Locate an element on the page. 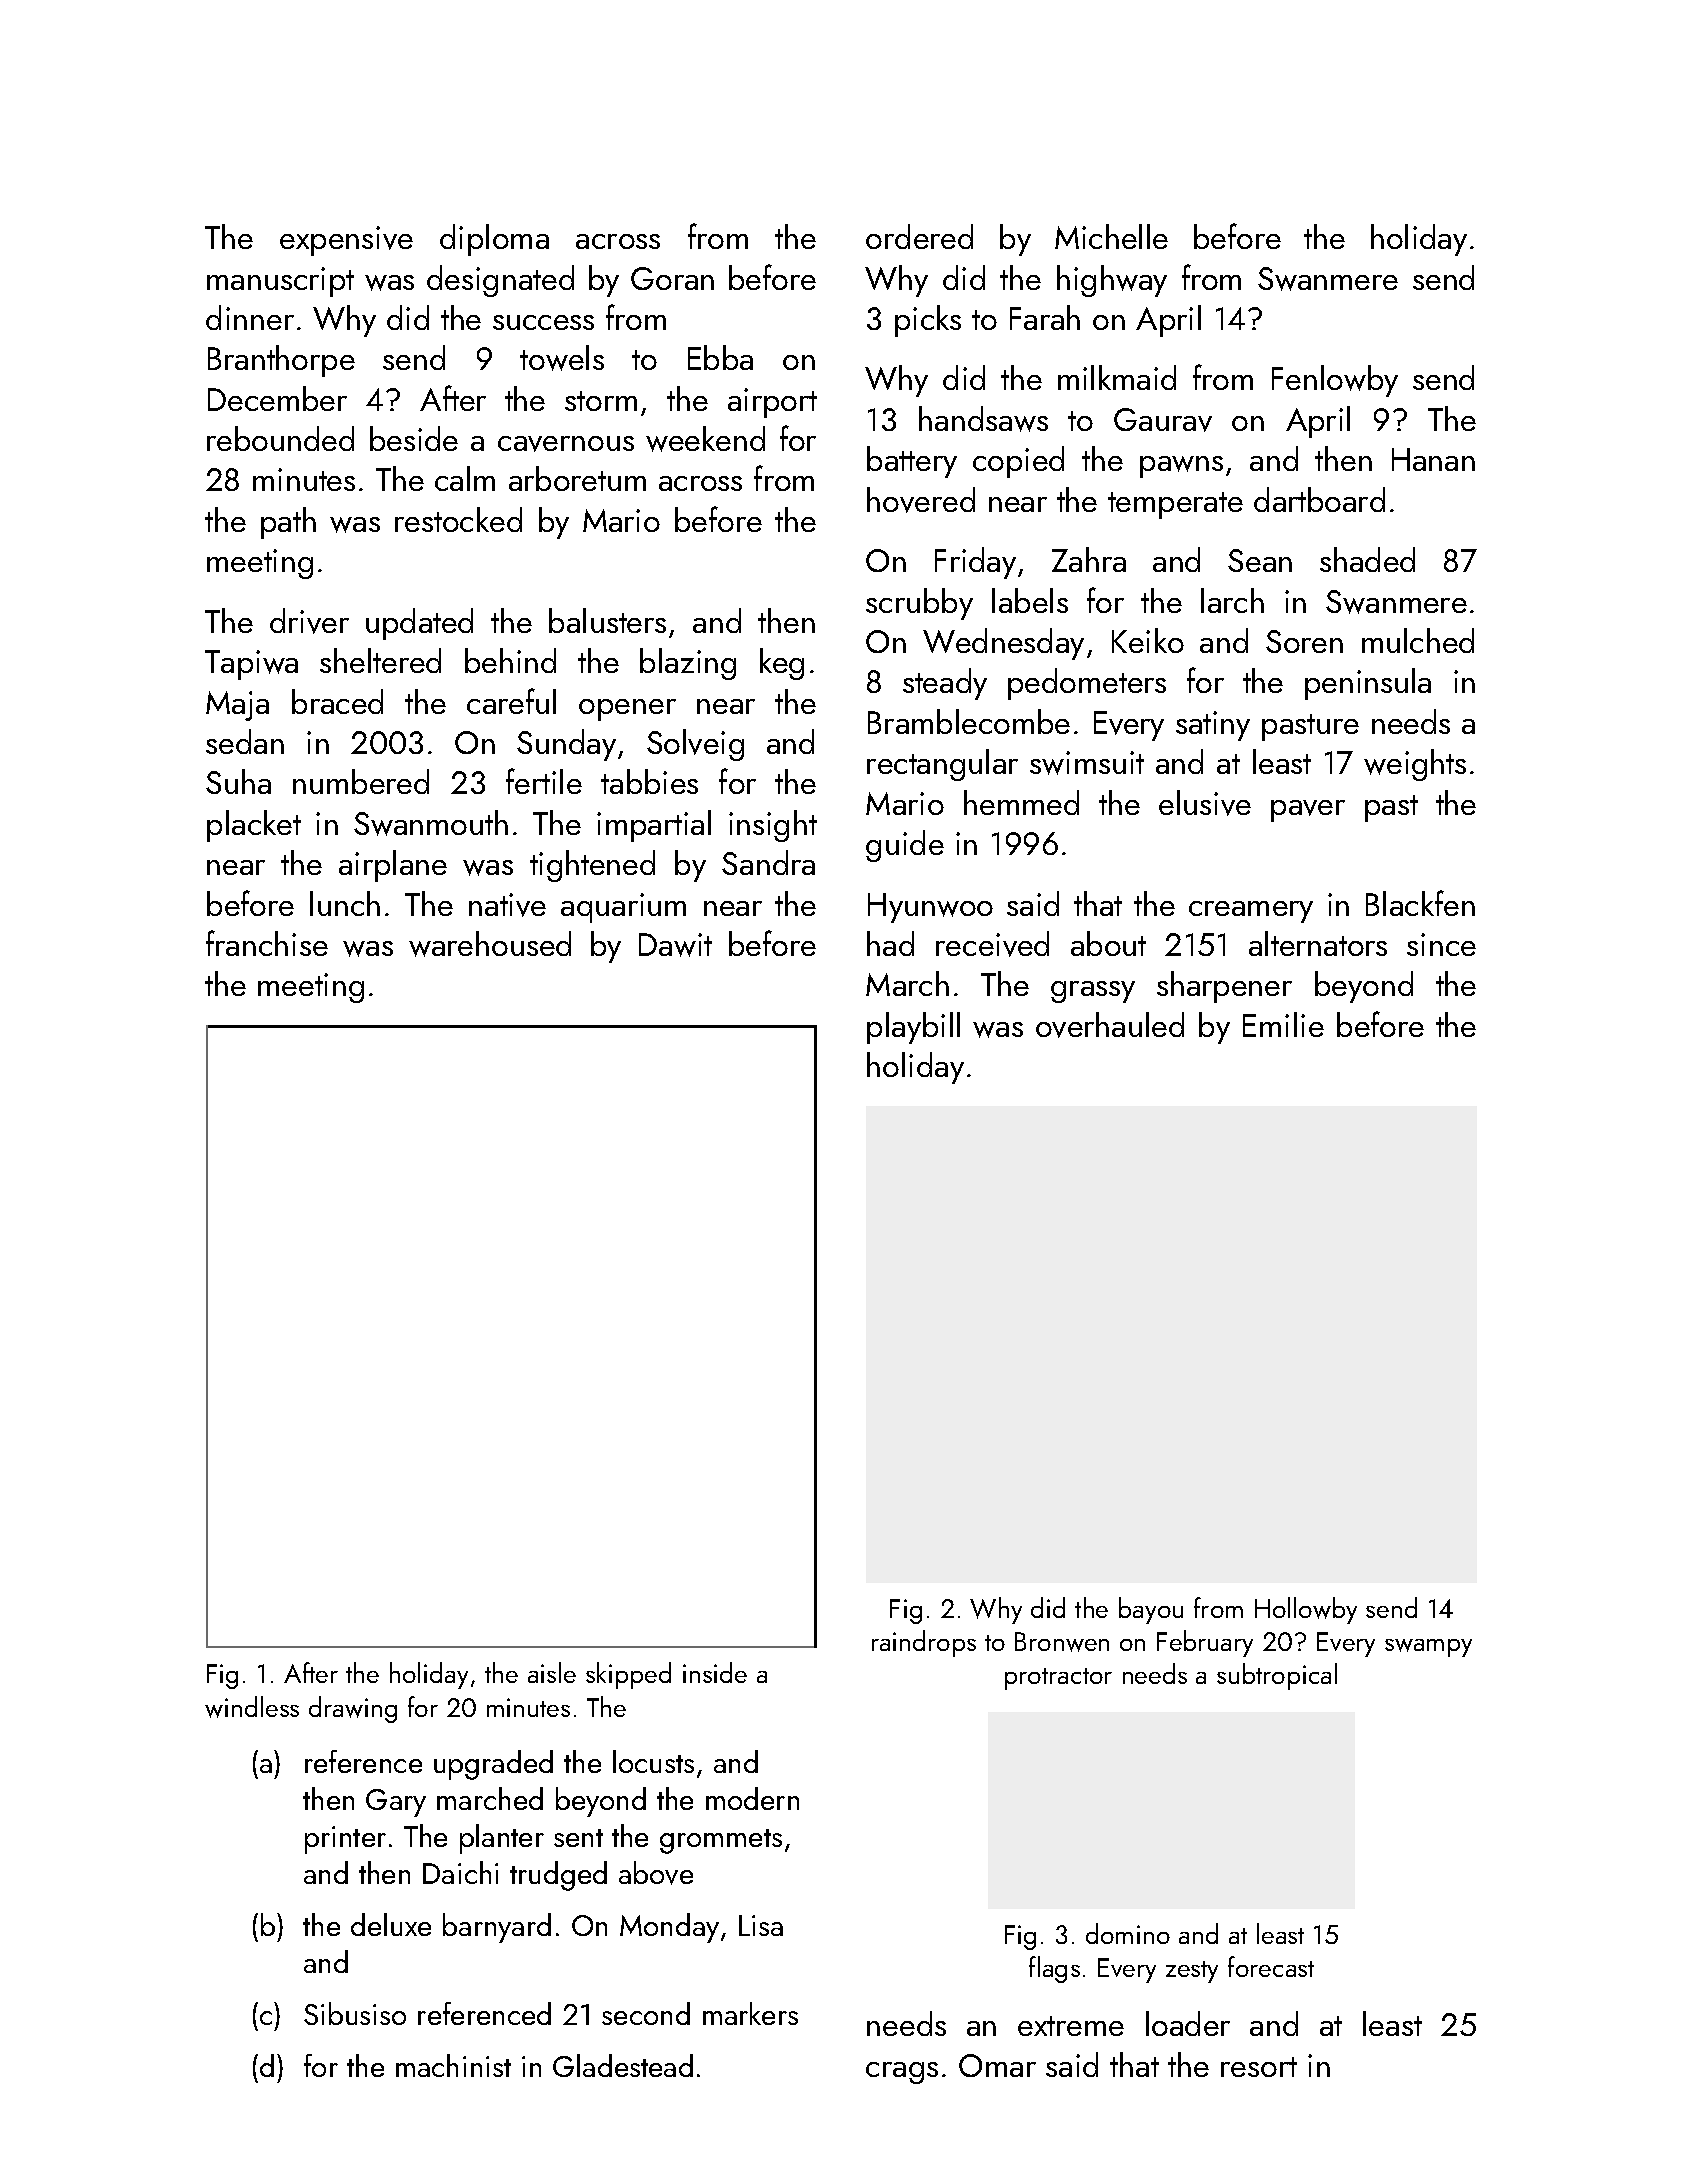 The height and width of the image is (2178, 1683). crags is located at coordinates (902, 2073).
